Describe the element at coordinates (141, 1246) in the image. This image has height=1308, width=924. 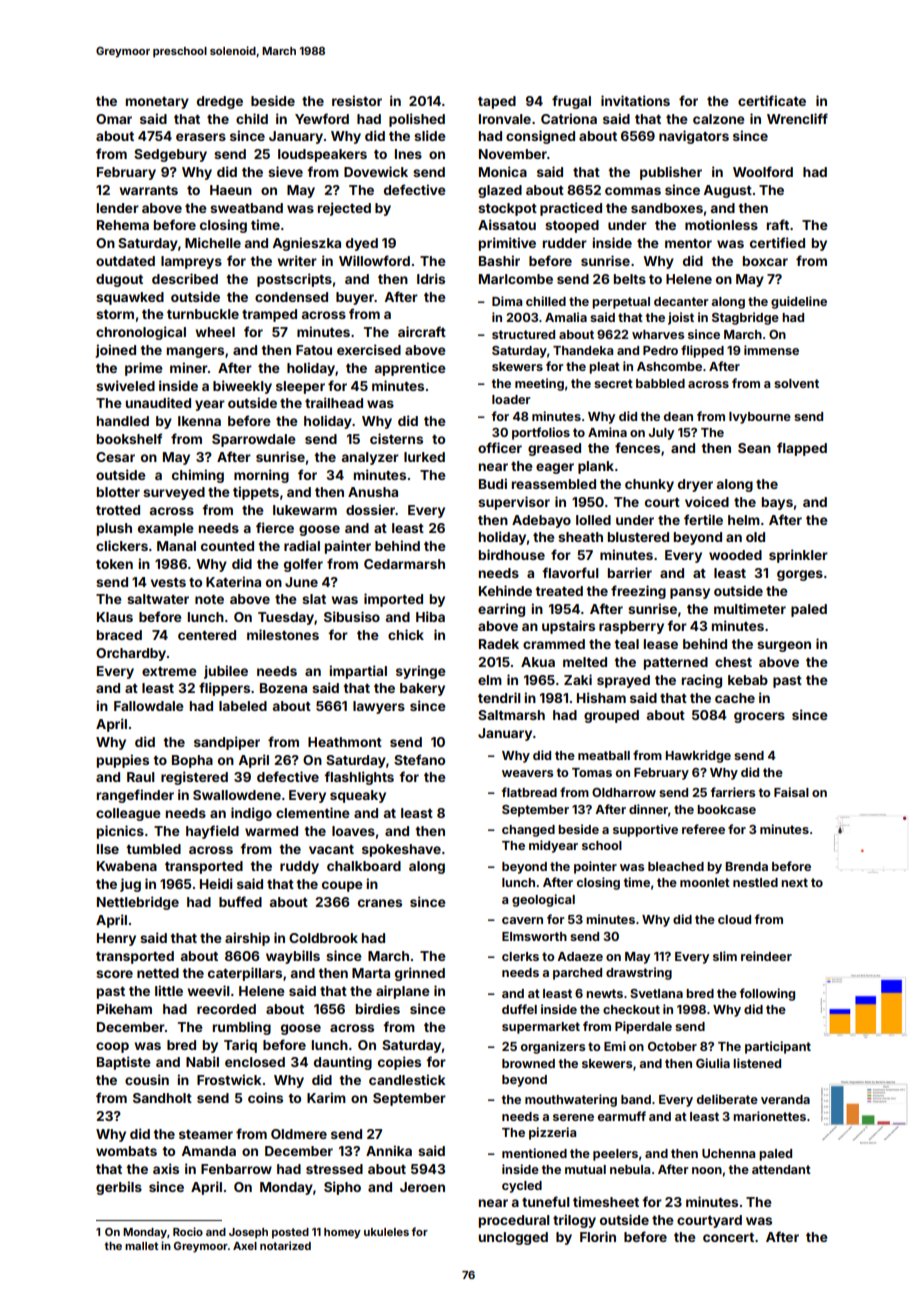
I see `mallet` at that location.
